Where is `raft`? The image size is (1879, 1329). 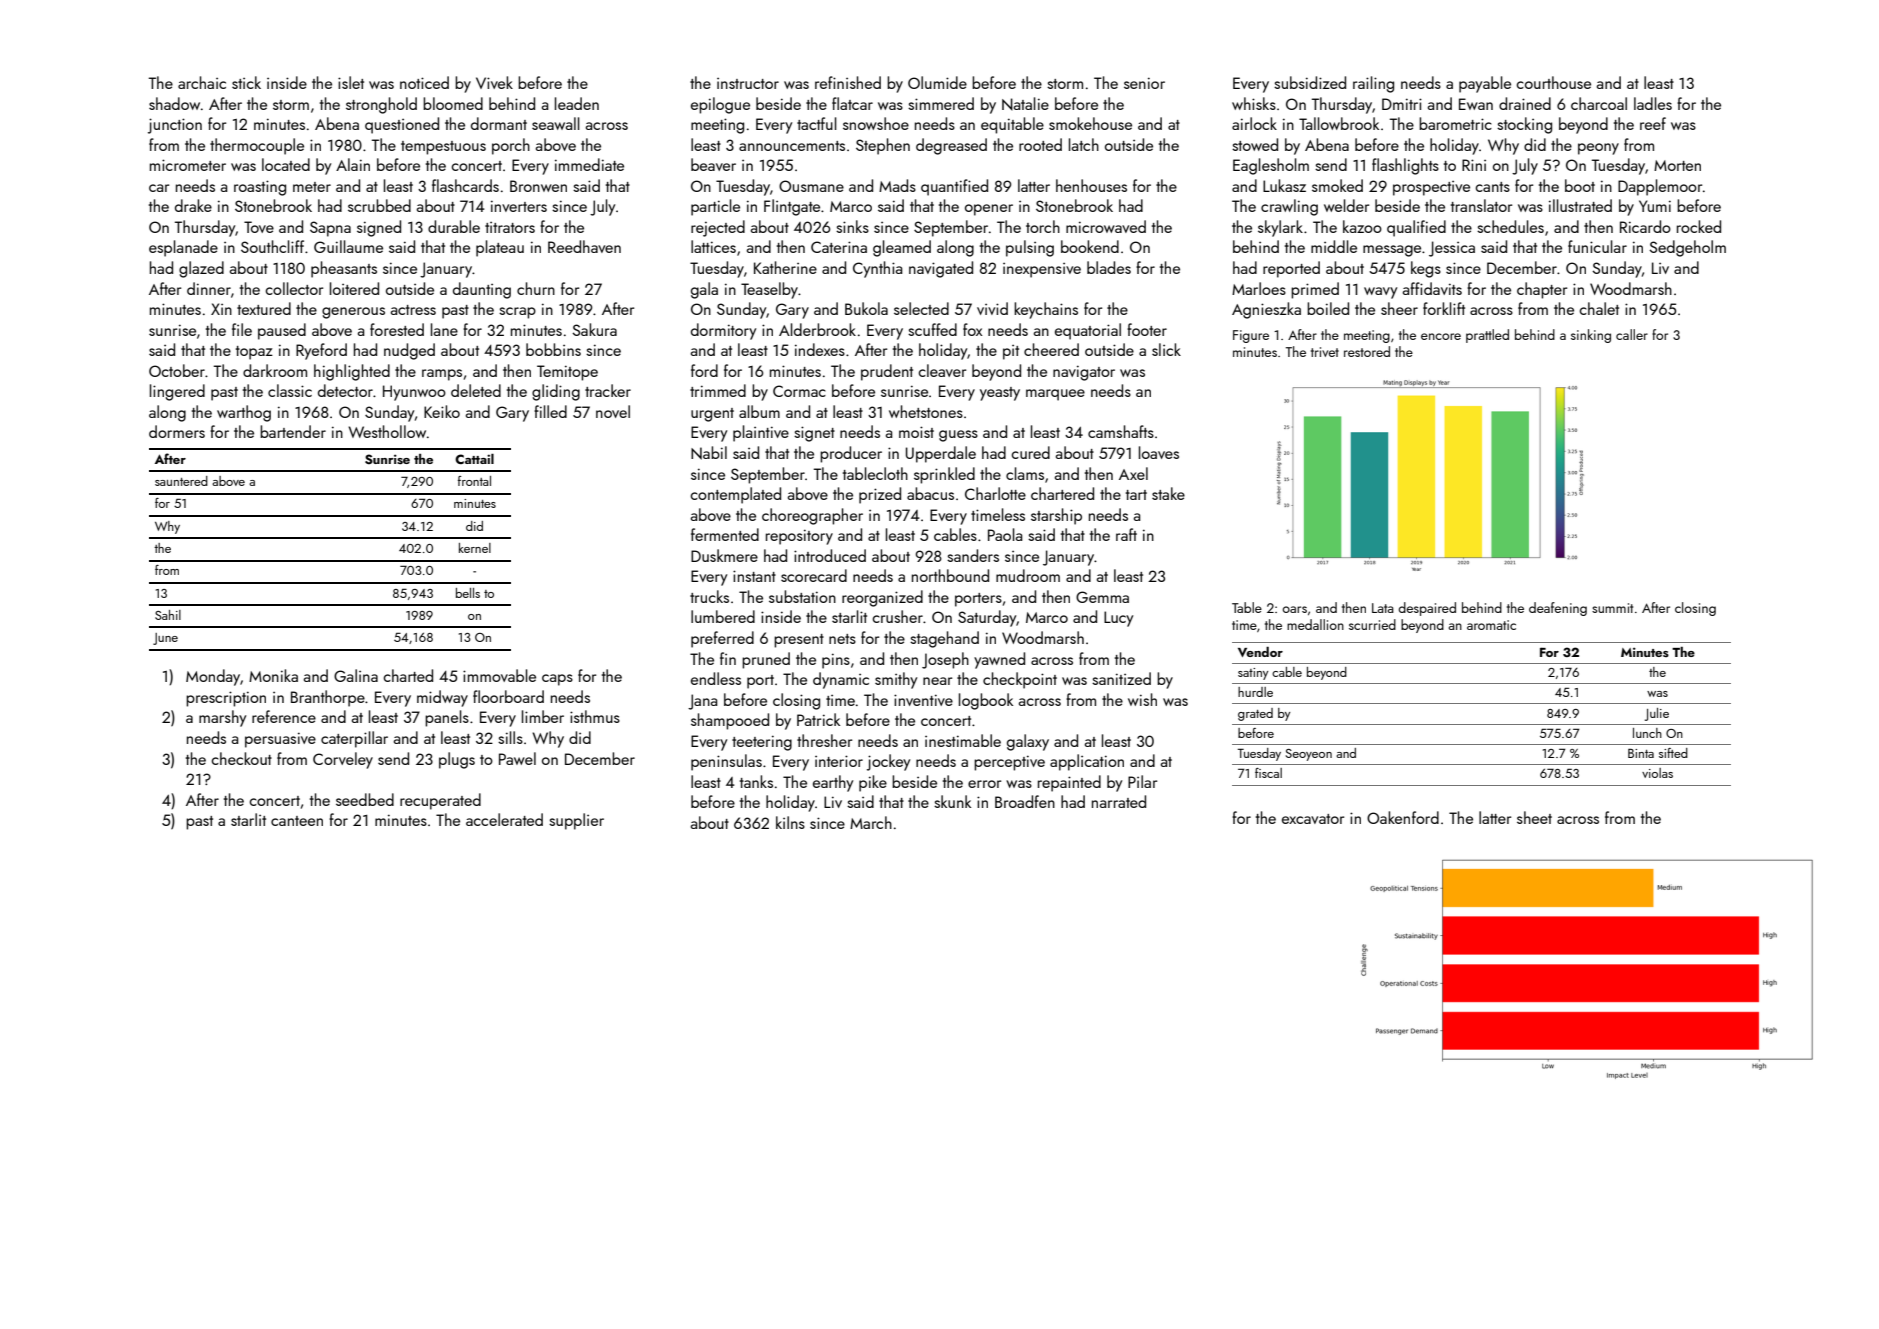
raft is located at coordinates (1126, 534).
